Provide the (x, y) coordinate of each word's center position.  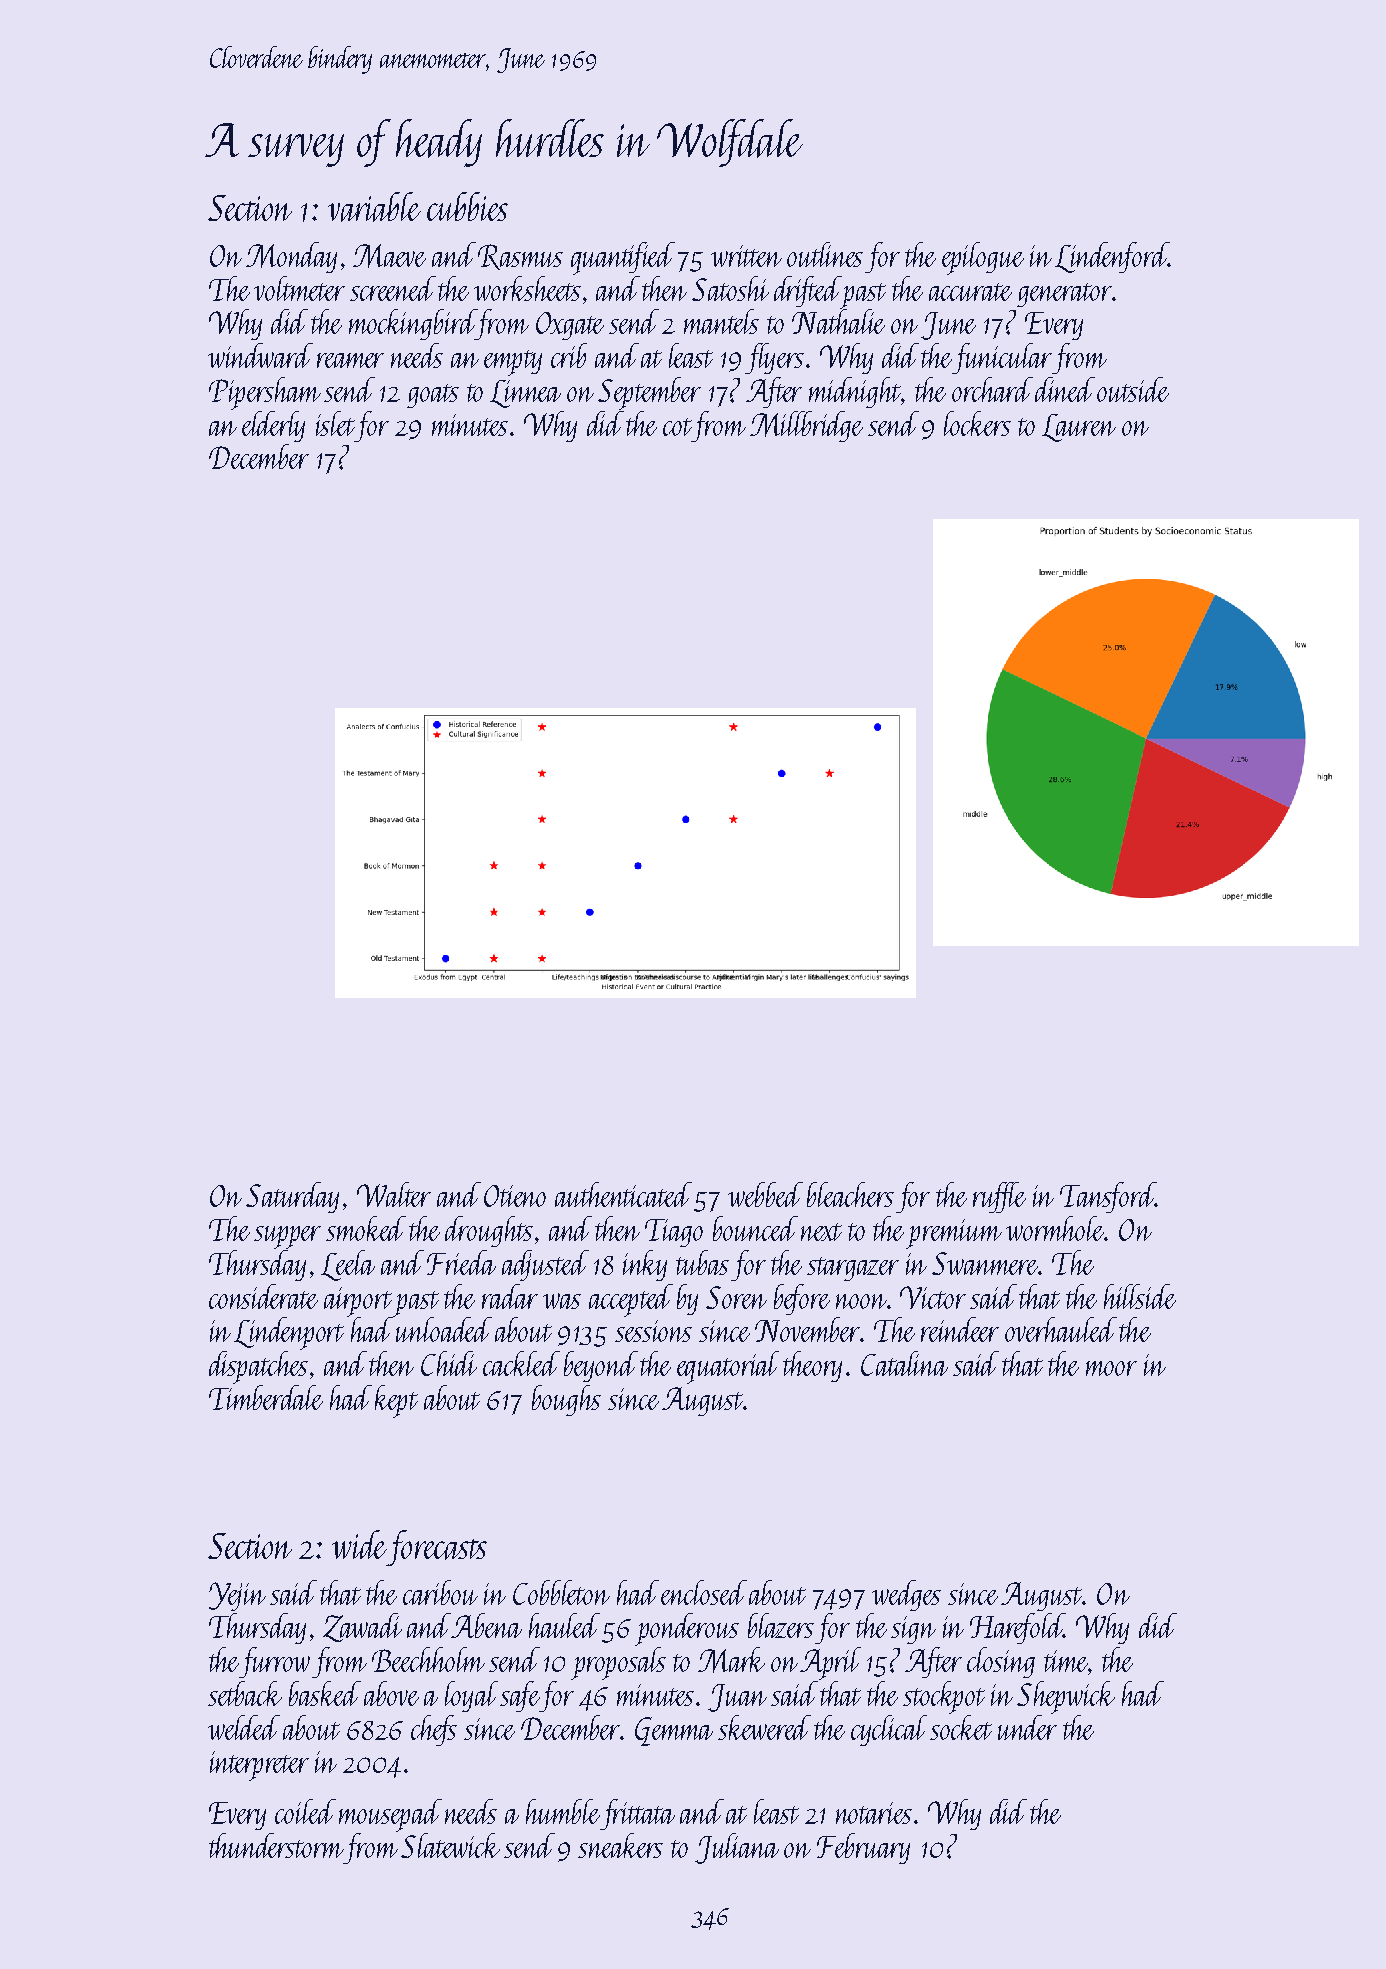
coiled (305, 1811)
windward (260, 355)
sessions (653, 1331)
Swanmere (985, 1263)
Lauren (1079, 428)
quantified (623, 258)
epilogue (983, 258)
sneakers (620, 1845)
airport (359, 1302)
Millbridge (806, 426)
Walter (394, 1194)
